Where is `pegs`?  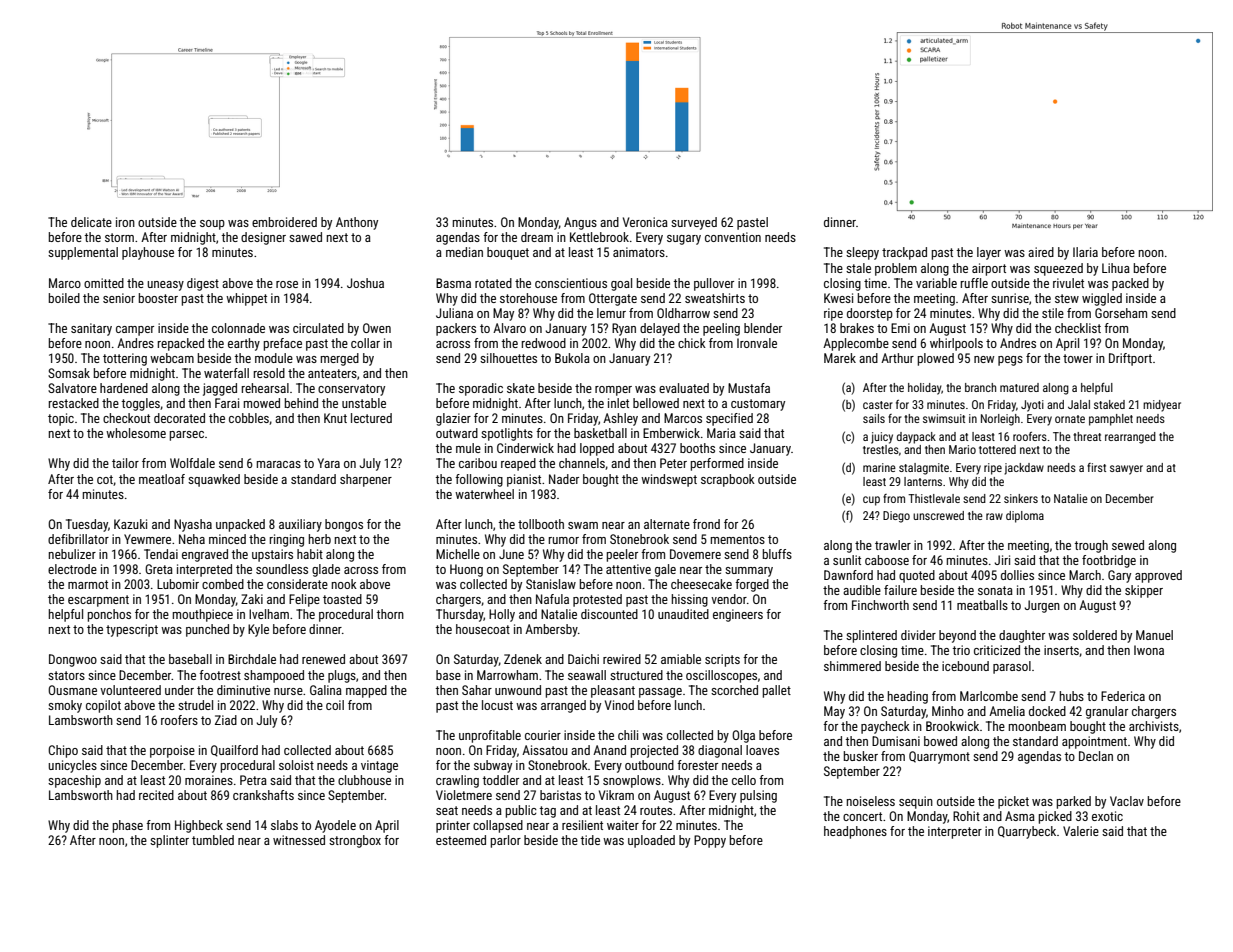
pegs is located at coordinates (1010, 361).
